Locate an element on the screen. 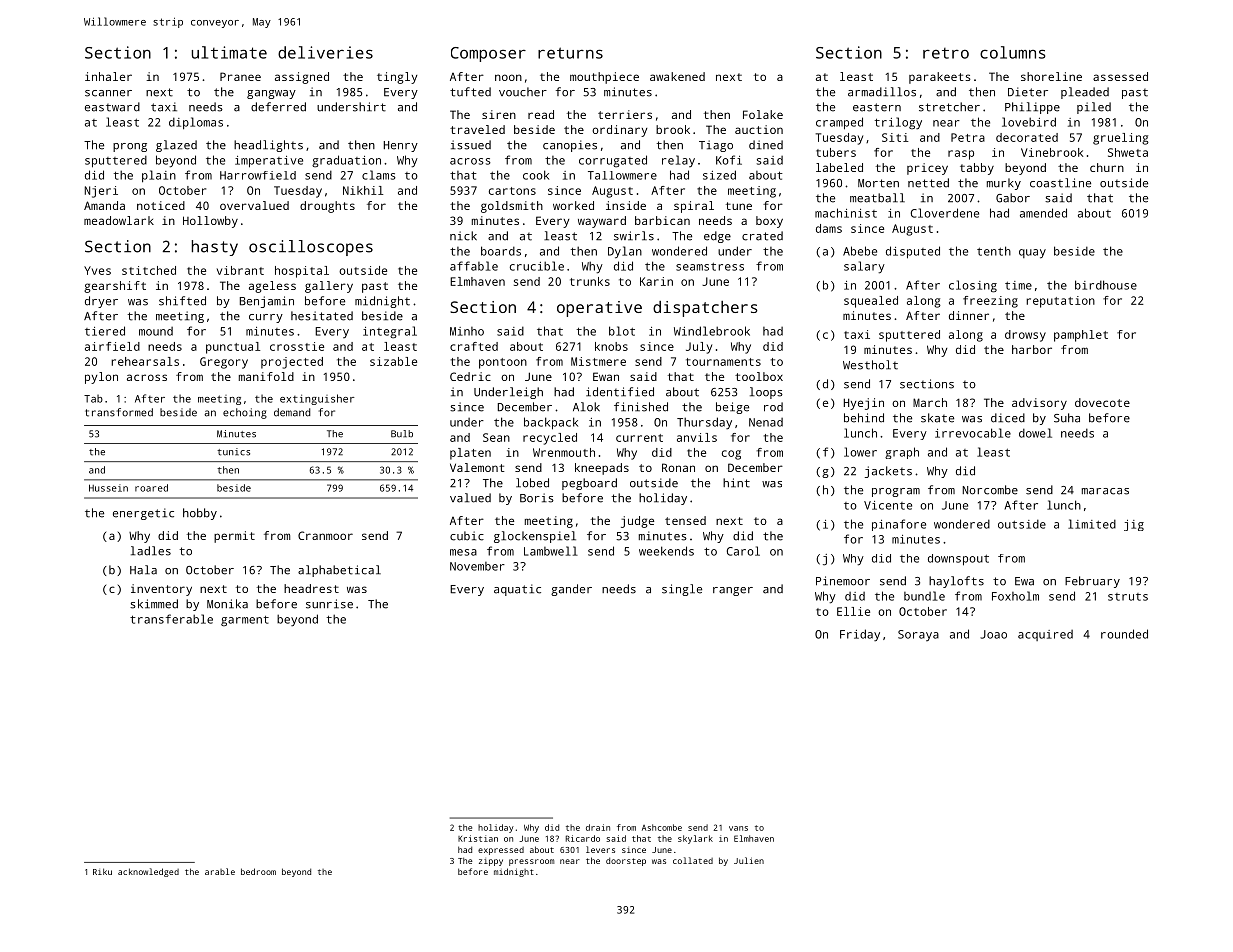 This screenshot has height=952, width=1233. tensed is located at coordinates (685, 520).
